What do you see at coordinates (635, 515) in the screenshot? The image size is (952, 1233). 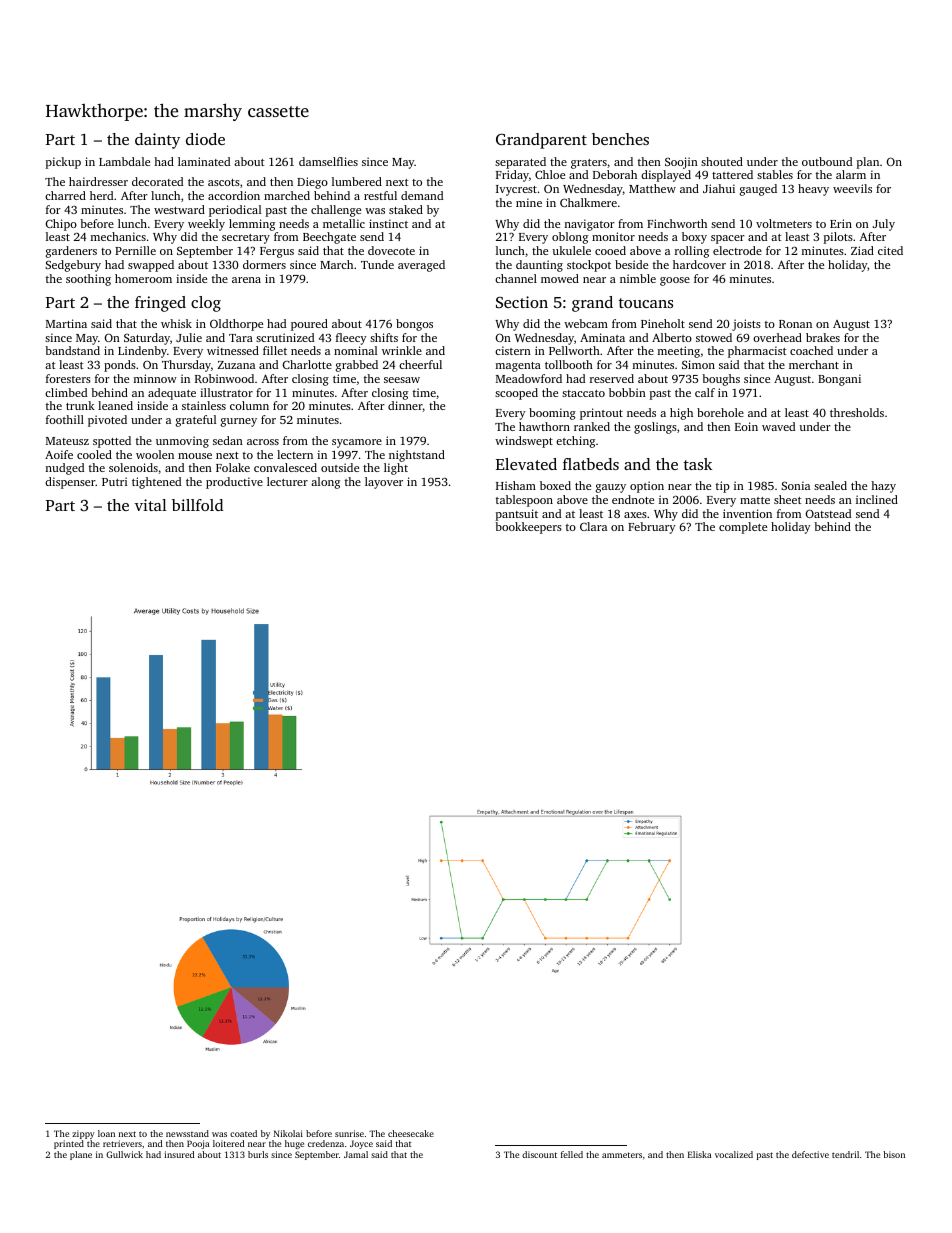 I see `axes` at bounding box center [635, 515].
